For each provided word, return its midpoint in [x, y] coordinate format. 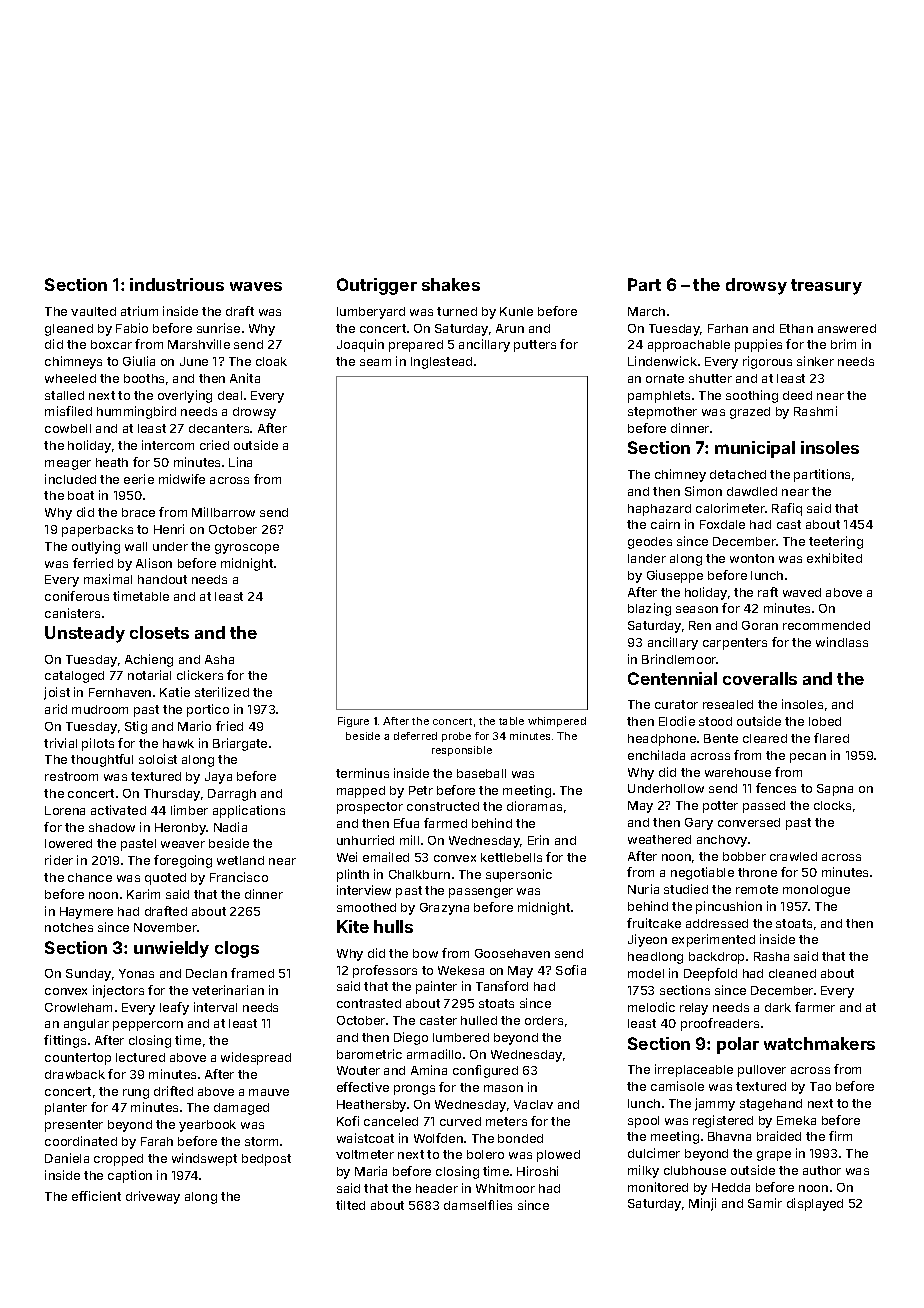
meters [506, 1121]
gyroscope [247, 549]
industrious [177, 284]
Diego [411, 1038]
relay [694, 1009]
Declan [206, 973]
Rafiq [787, 509]
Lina [240, 462]
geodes [650, 543]
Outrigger [377, 286]
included [70, 479]
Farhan [728, 328]
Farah [157, 1141]
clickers [200, 675]
